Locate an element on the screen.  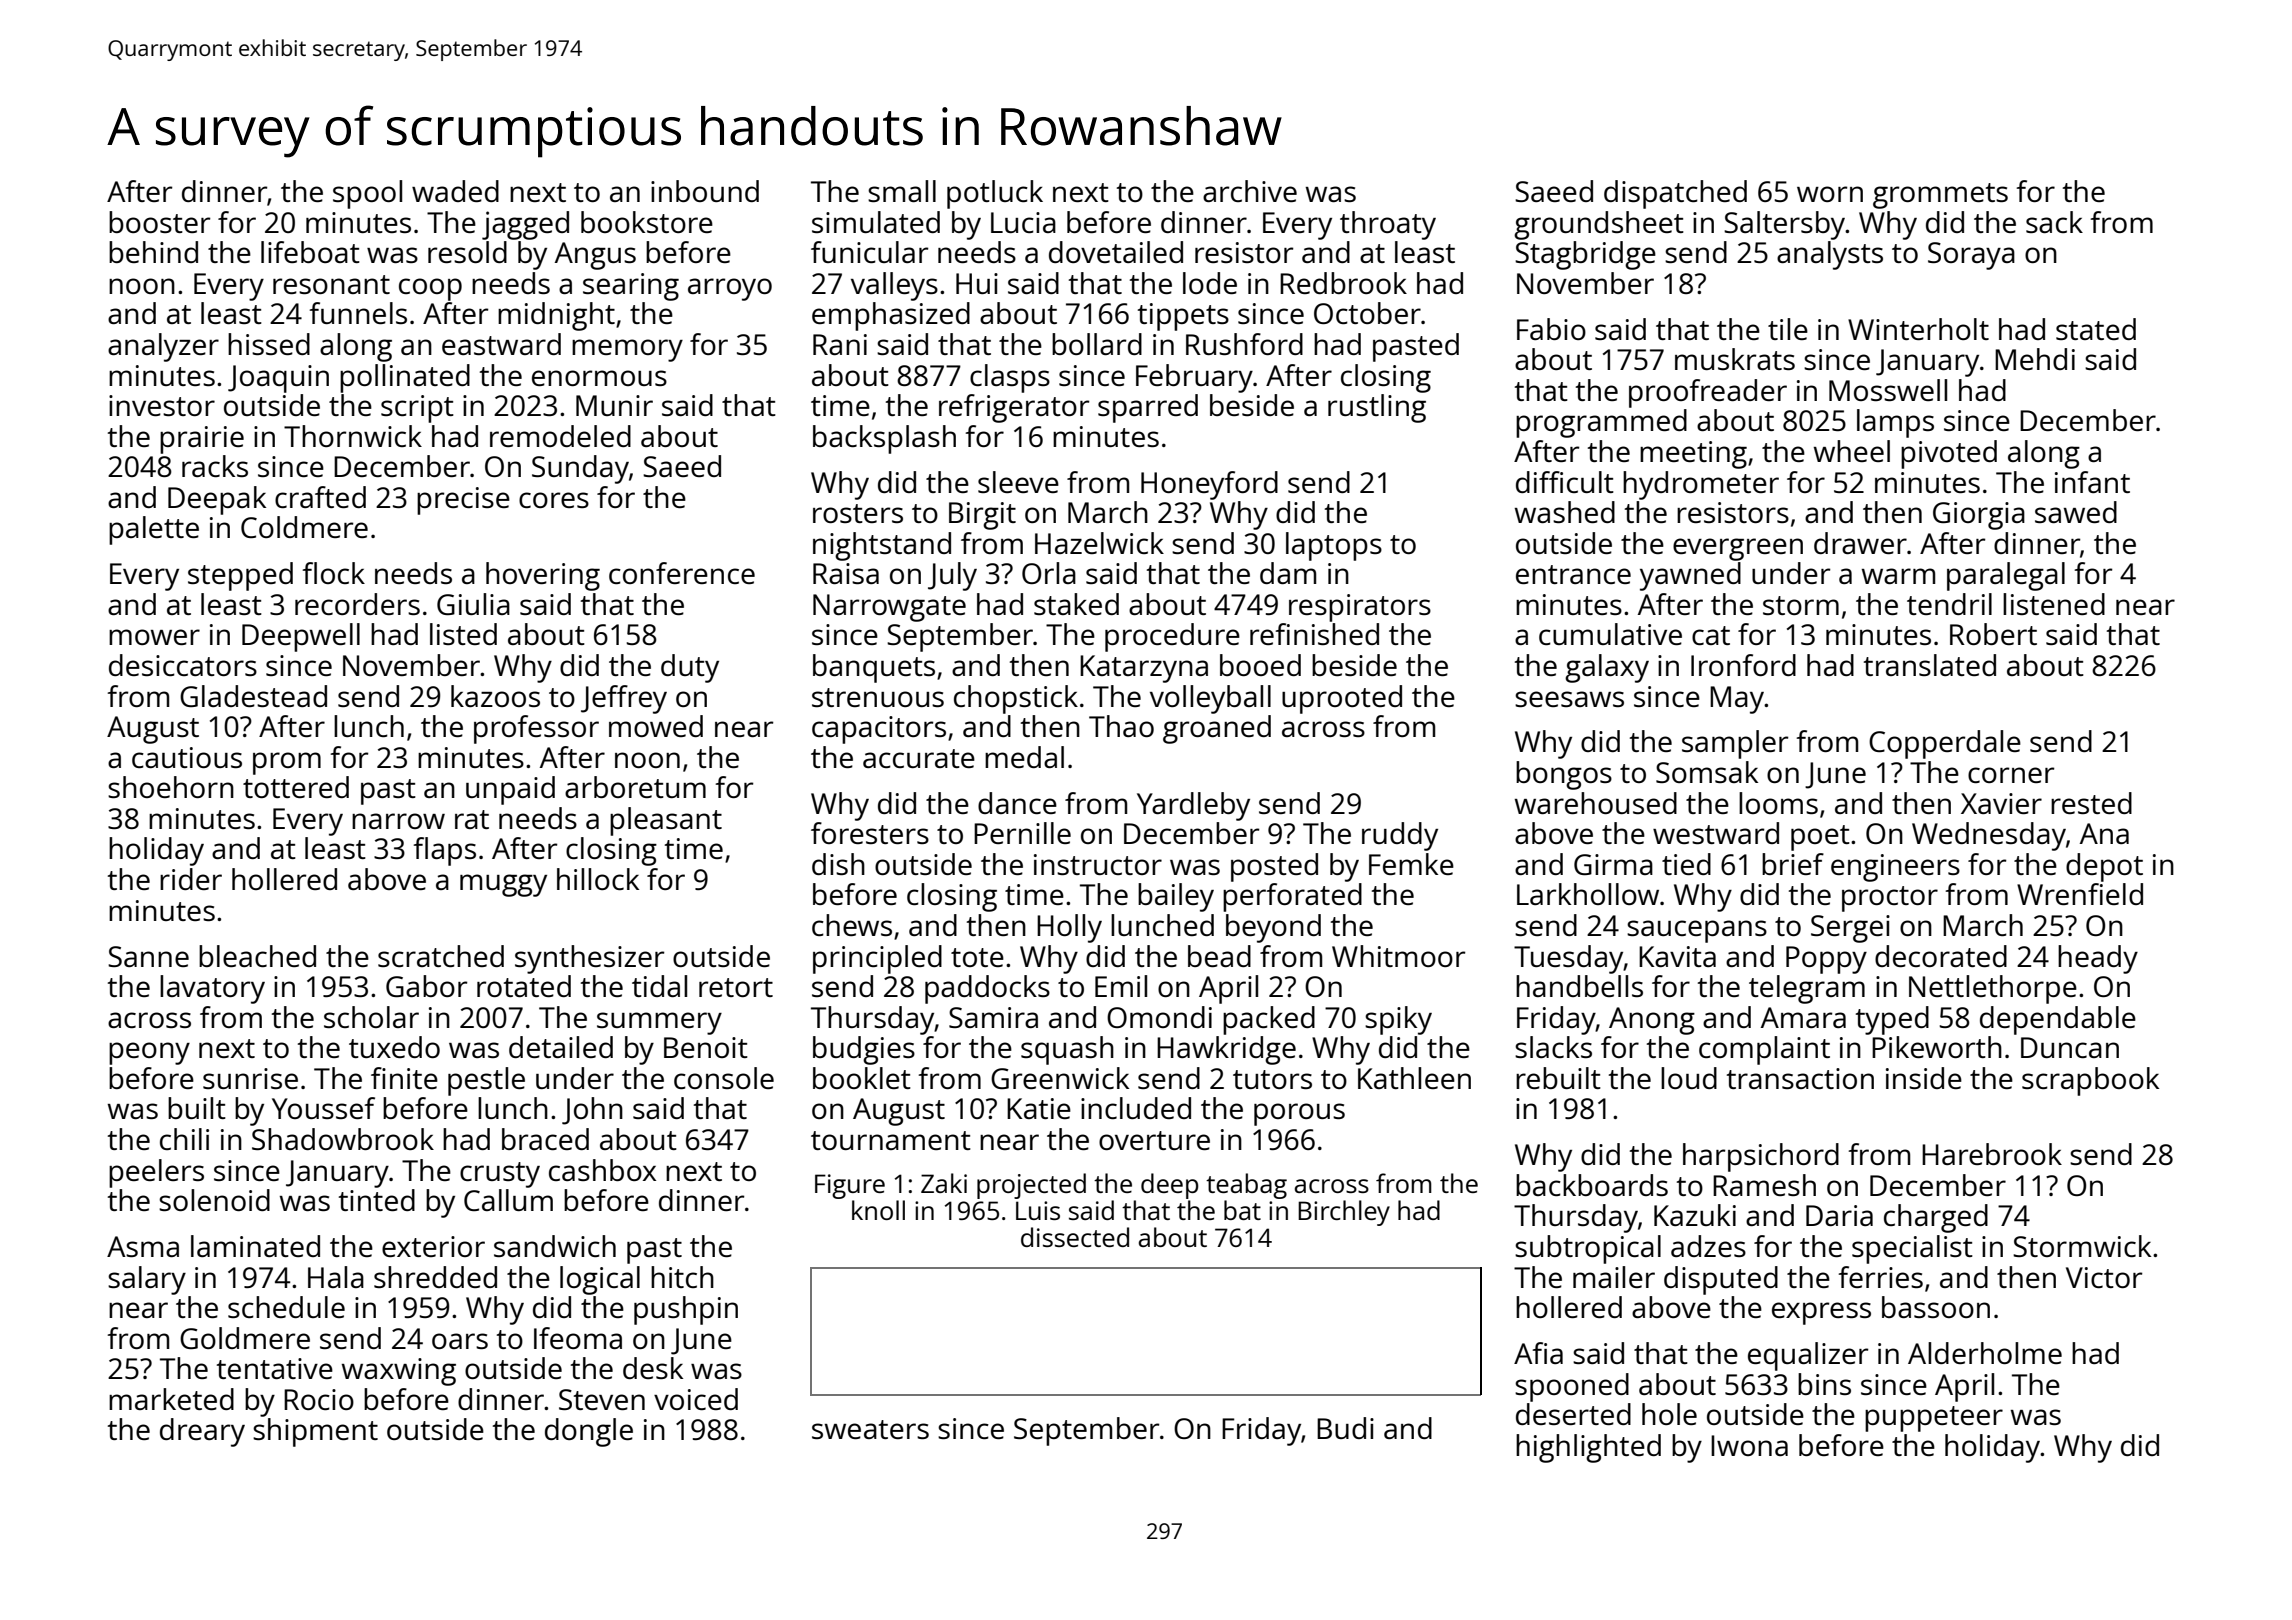
summery is located at coordinates (659, 1023).
